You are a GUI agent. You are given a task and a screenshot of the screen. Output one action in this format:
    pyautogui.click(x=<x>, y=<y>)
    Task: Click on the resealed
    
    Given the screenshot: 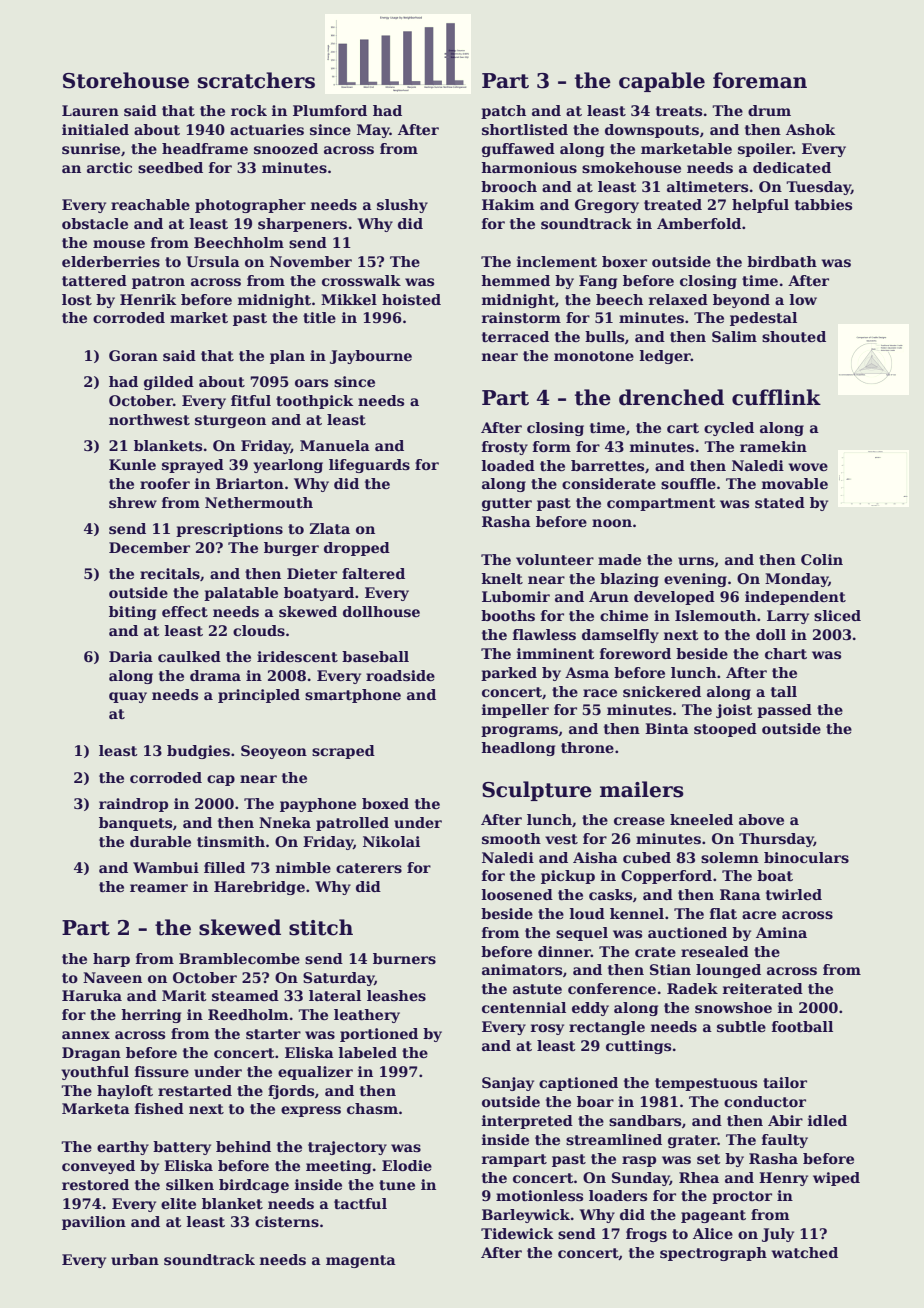 What is the action you would take?
    pyautogui.click(x=715, y=951)
